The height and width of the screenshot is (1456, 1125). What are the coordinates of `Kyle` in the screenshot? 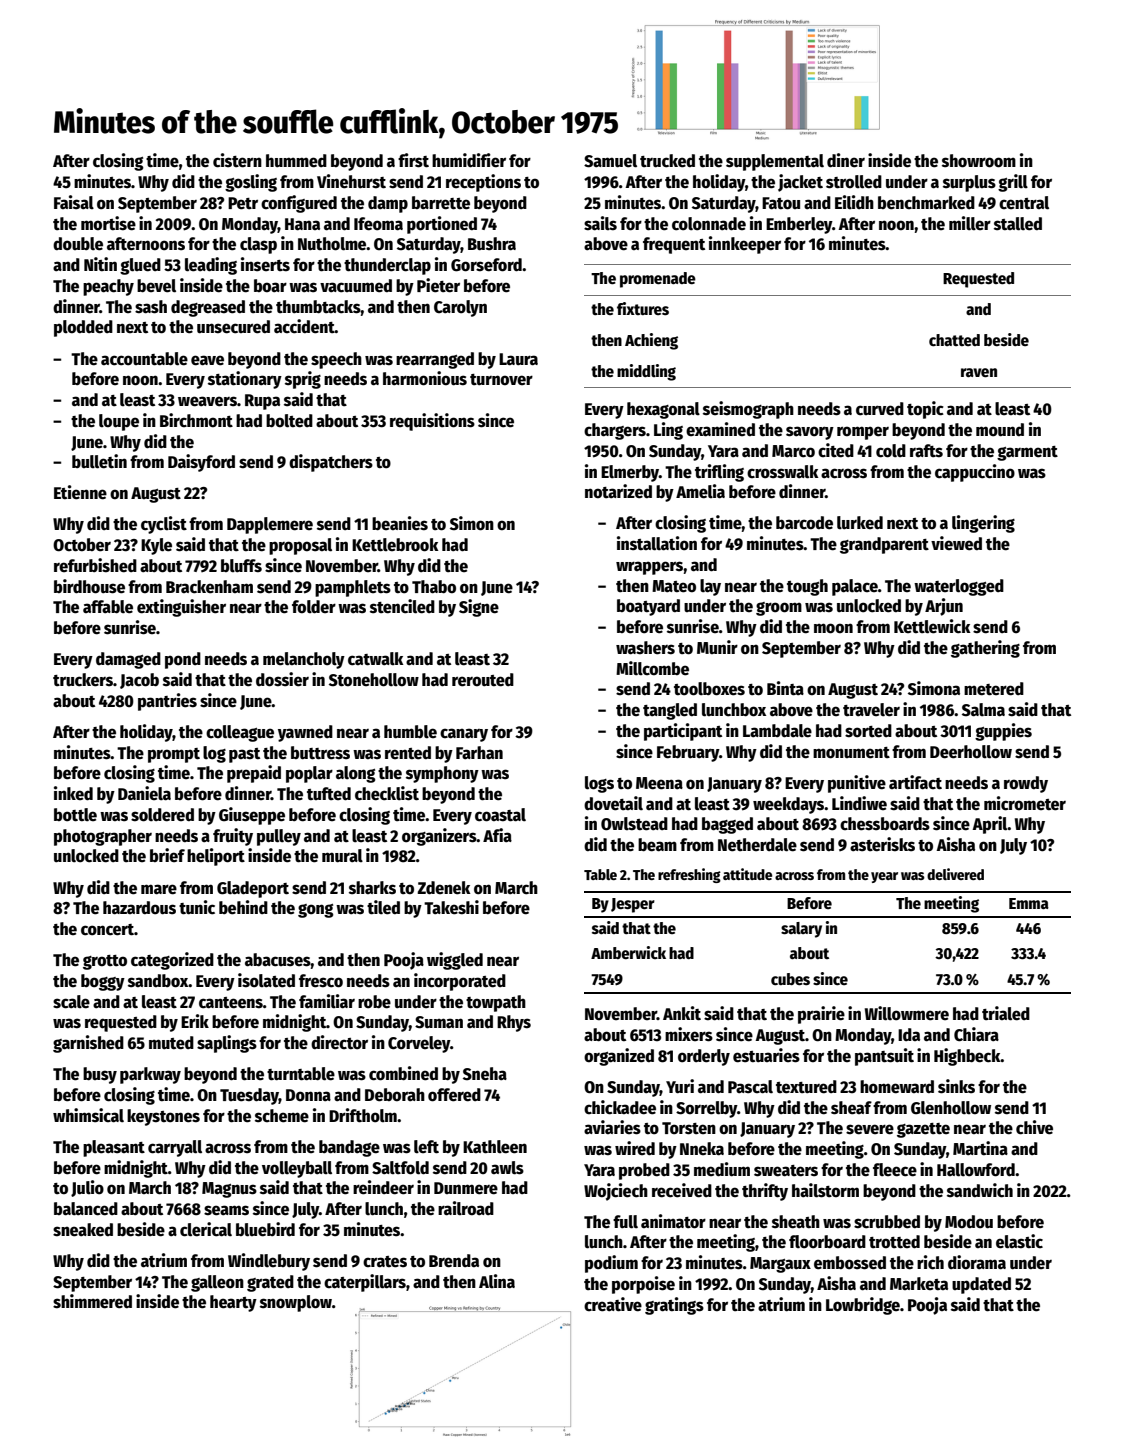 It's located at (156, 546).
